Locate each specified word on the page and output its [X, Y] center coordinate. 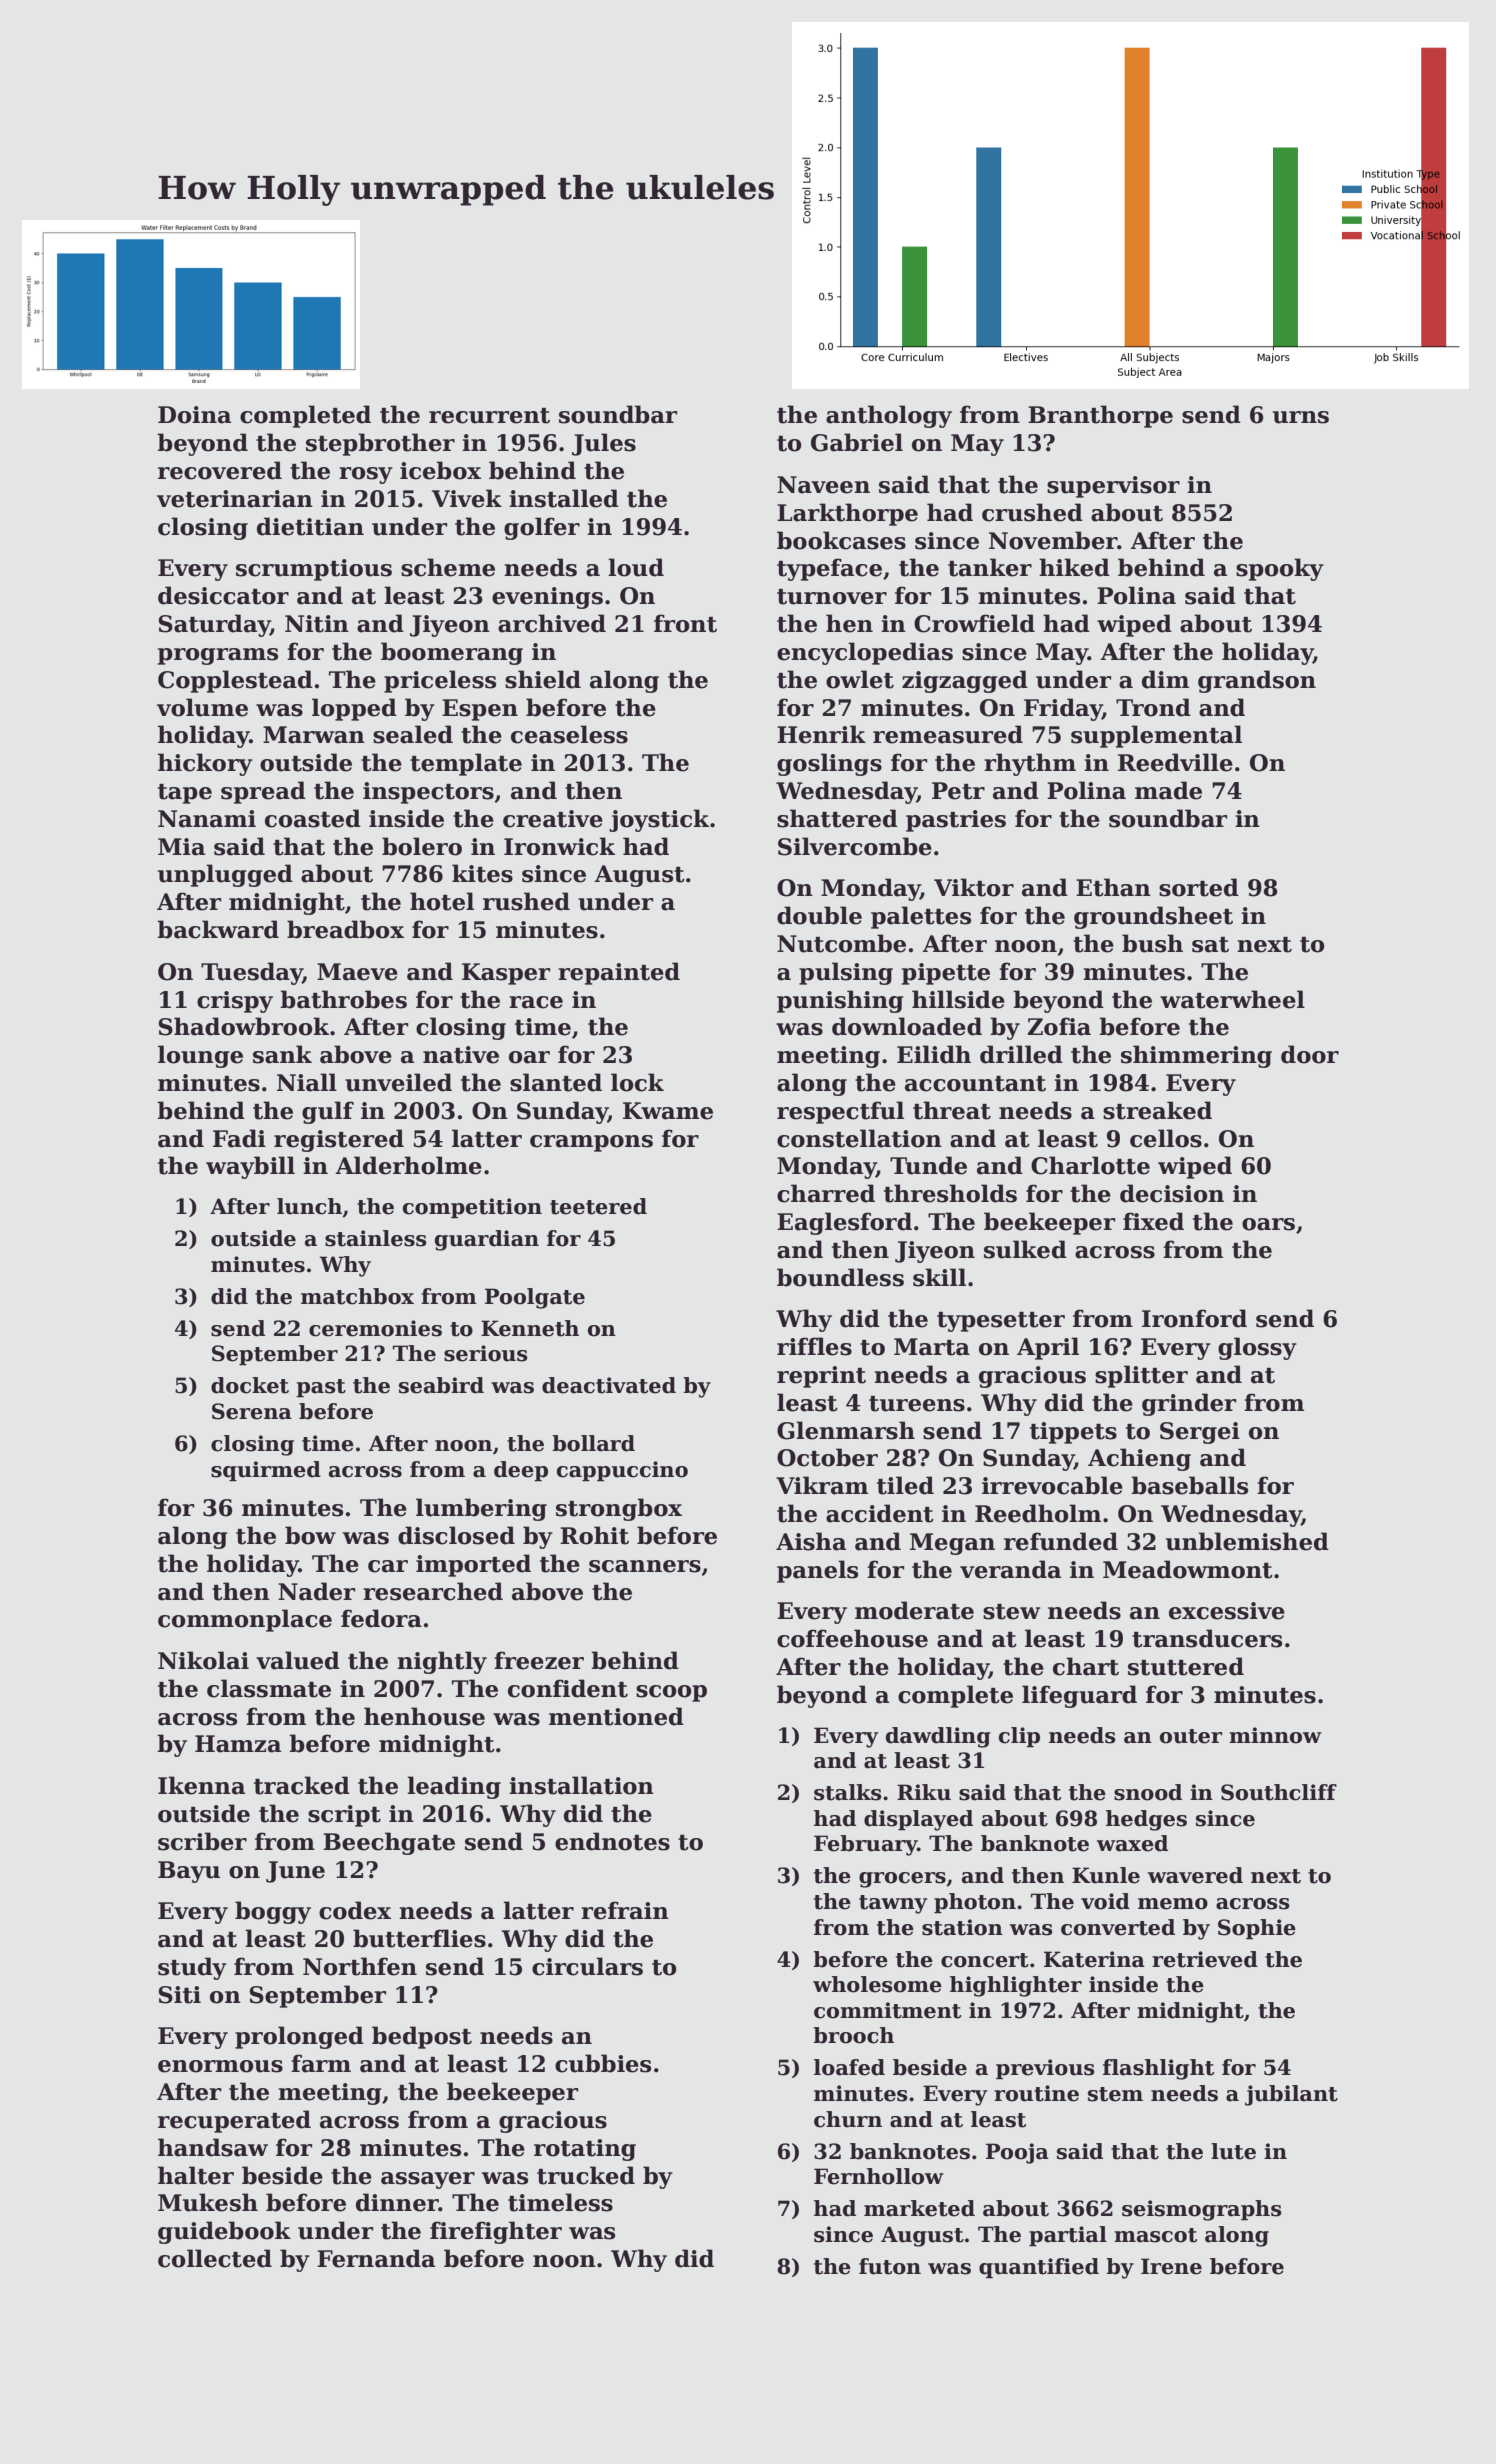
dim [1165, 679]
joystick [659, 820]
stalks [848, 1792]
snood [1148, 1792]
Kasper [506, 974]
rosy [366, 475]
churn [848, 2119]
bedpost [422, 2037]
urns [1301, 417]
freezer [539, 1660]
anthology [889, 416]
